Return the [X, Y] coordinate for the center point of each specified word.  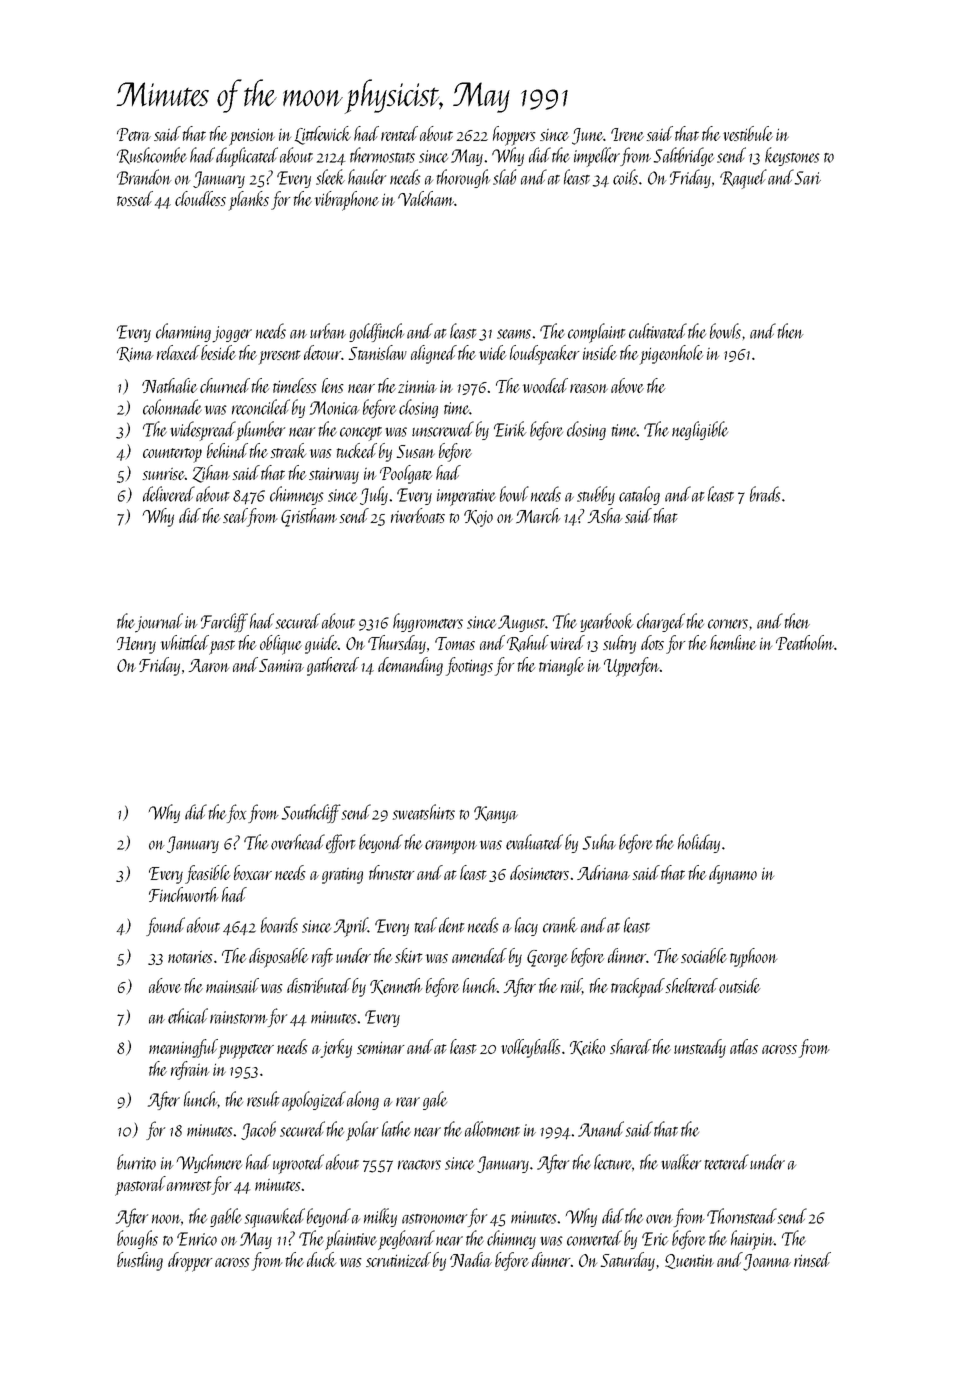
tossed [135, 198]
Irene [627, 134]
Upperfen [632, 667]
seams [514, 334]
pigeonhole [671, 355]
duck [321, 1259]
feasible [208, 874]
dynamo [733, 874]
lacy [526, 926]
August [521, 623]
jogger [232, 334]
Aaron [209, 665]
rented [399, 133]
